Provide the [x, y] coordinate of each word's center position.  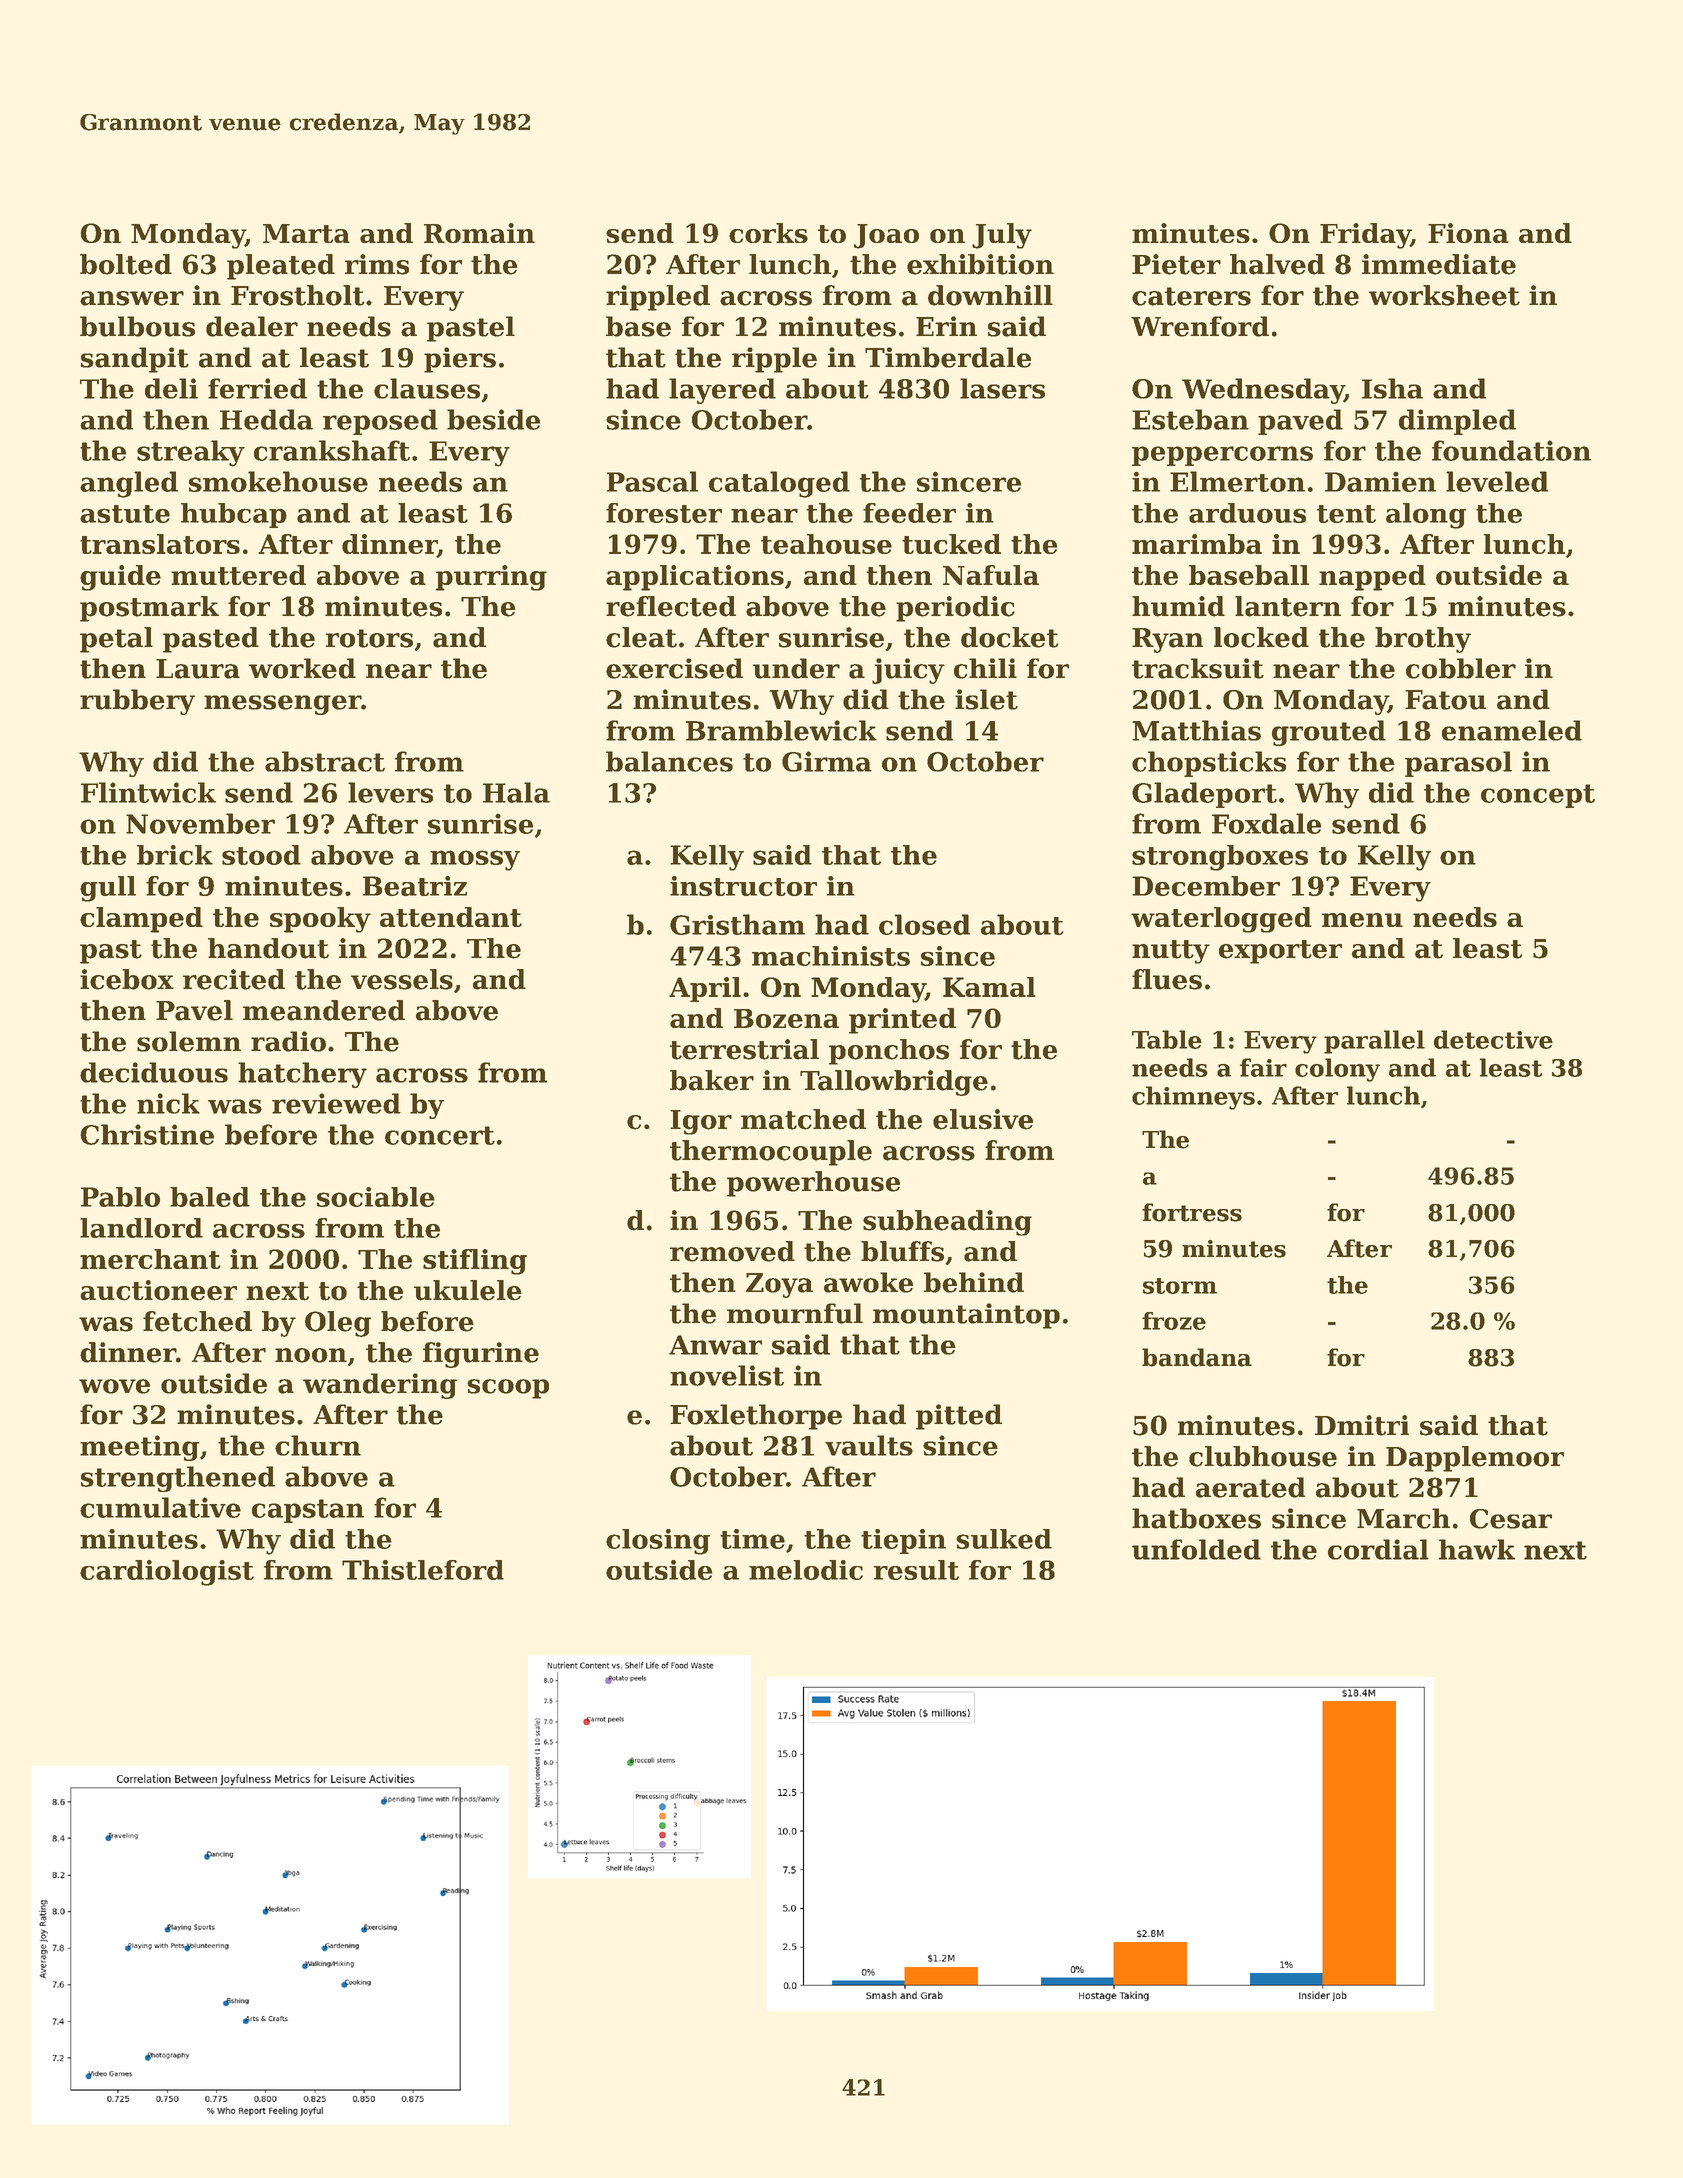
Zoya [779, 1285]
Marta [306, 233]
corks [768, 233]
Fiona [1468, 233]
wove [114, 1386]
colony [1337, 1070]
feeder [909, 513]
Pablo [120, 1197]
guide [120, 578]
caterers [1191, 296]
